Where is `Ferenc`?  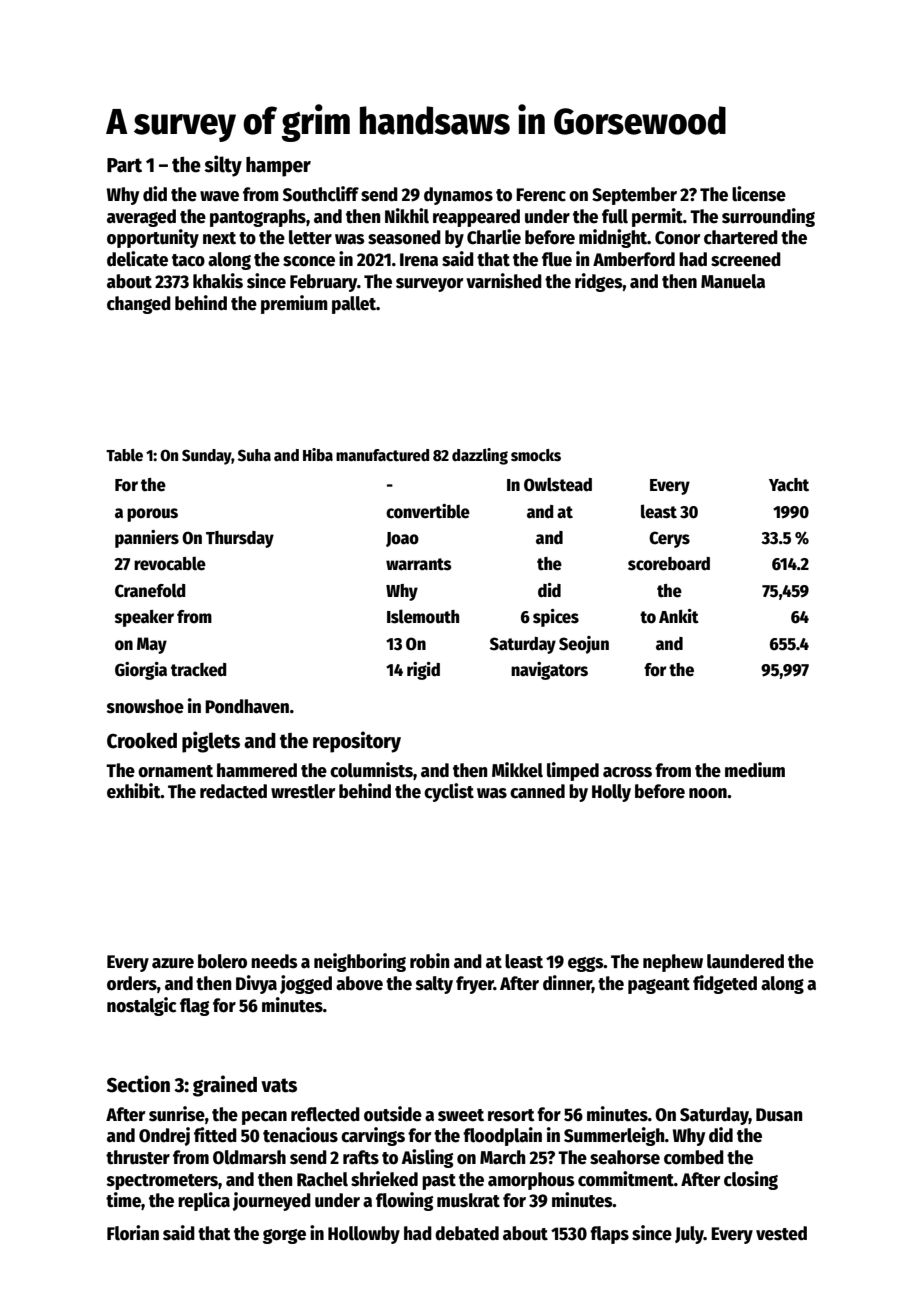
Ferenc is located at coordinates (541, 195).
